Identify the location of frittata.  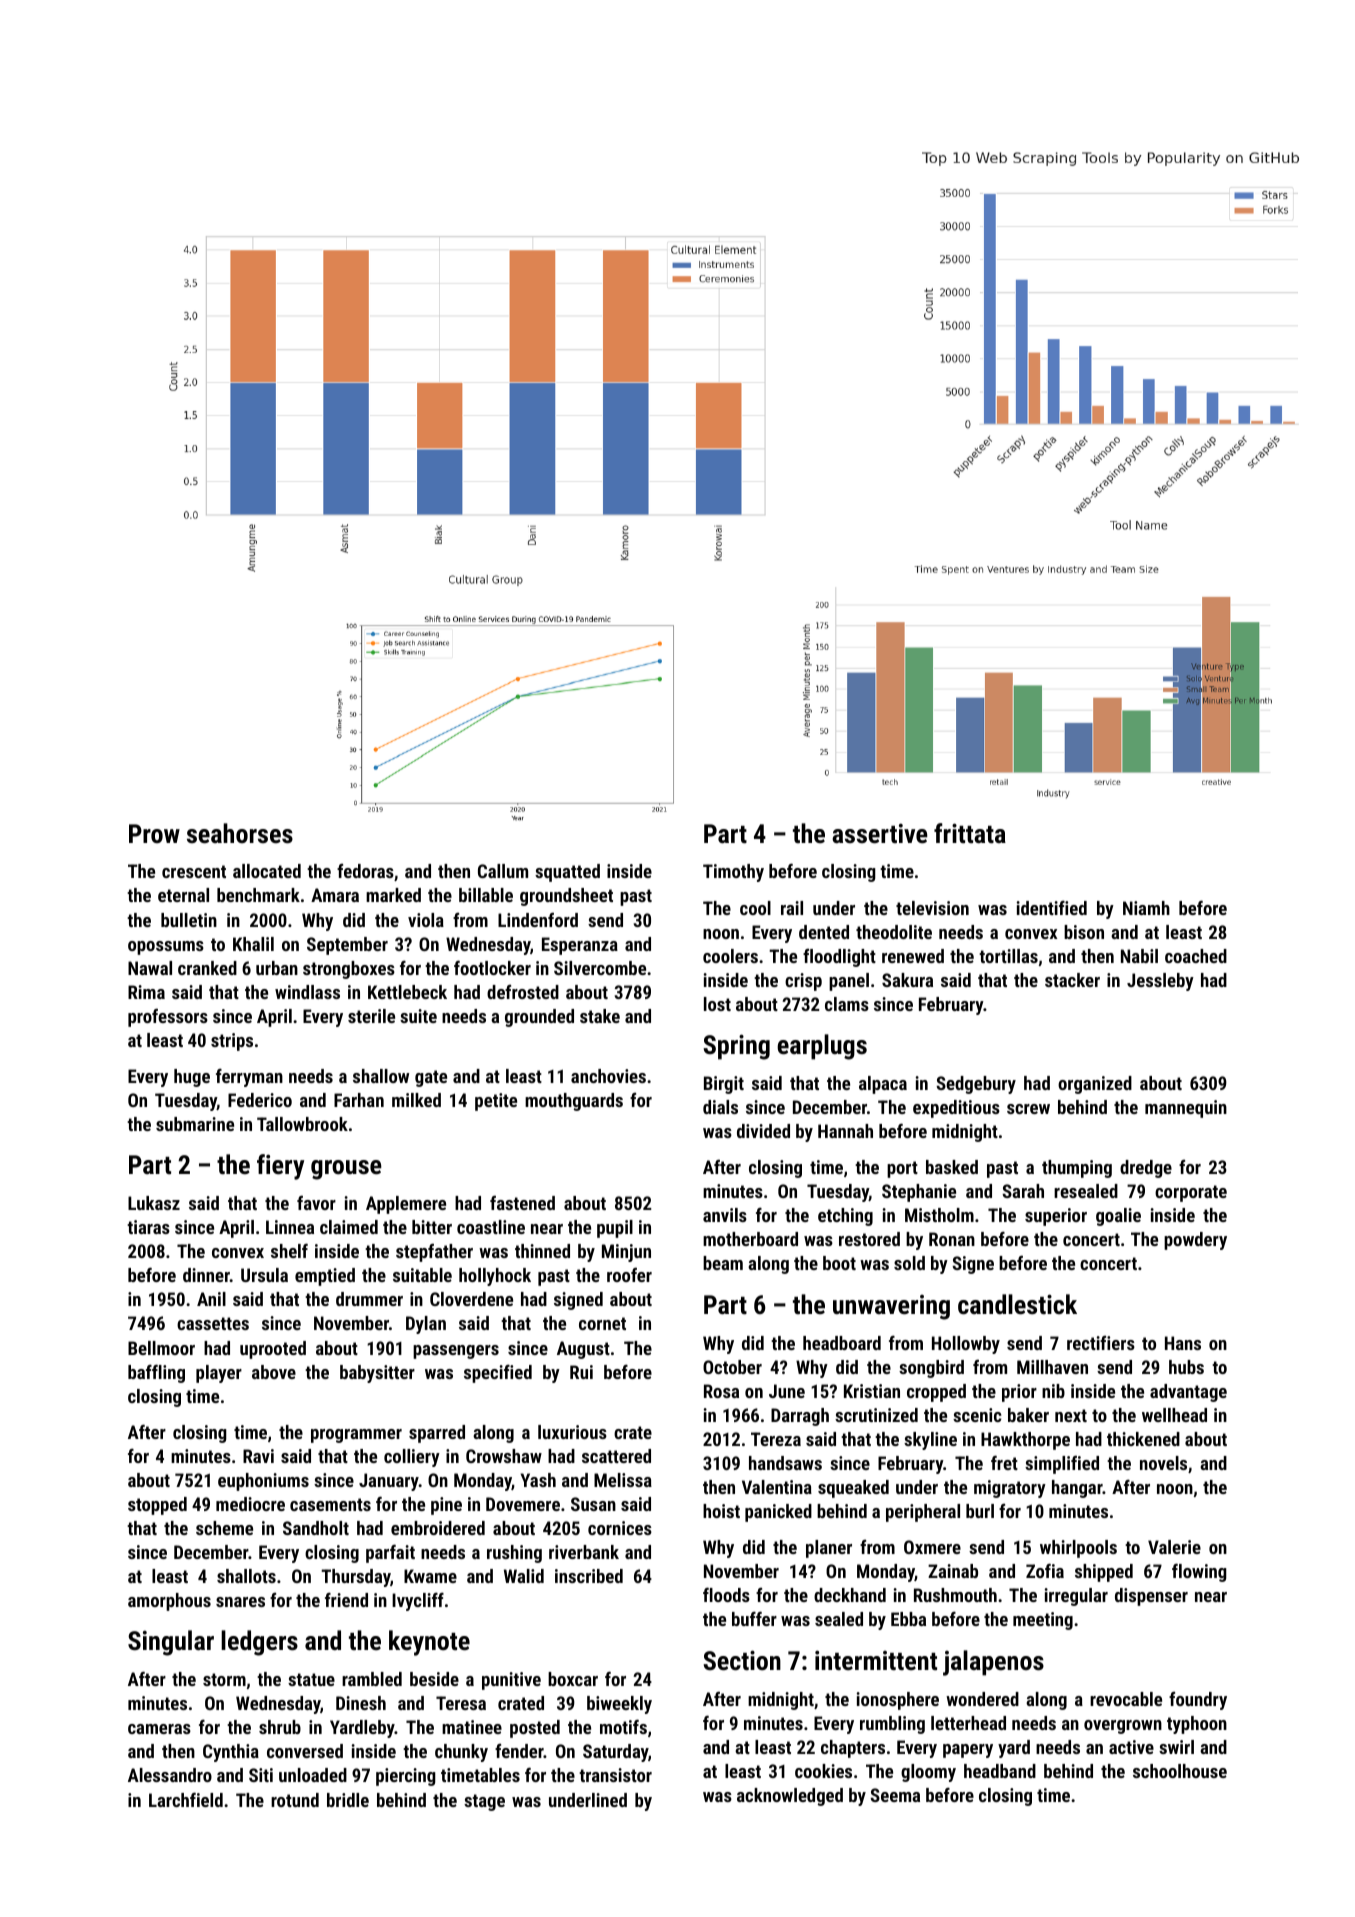
(970, 833).
